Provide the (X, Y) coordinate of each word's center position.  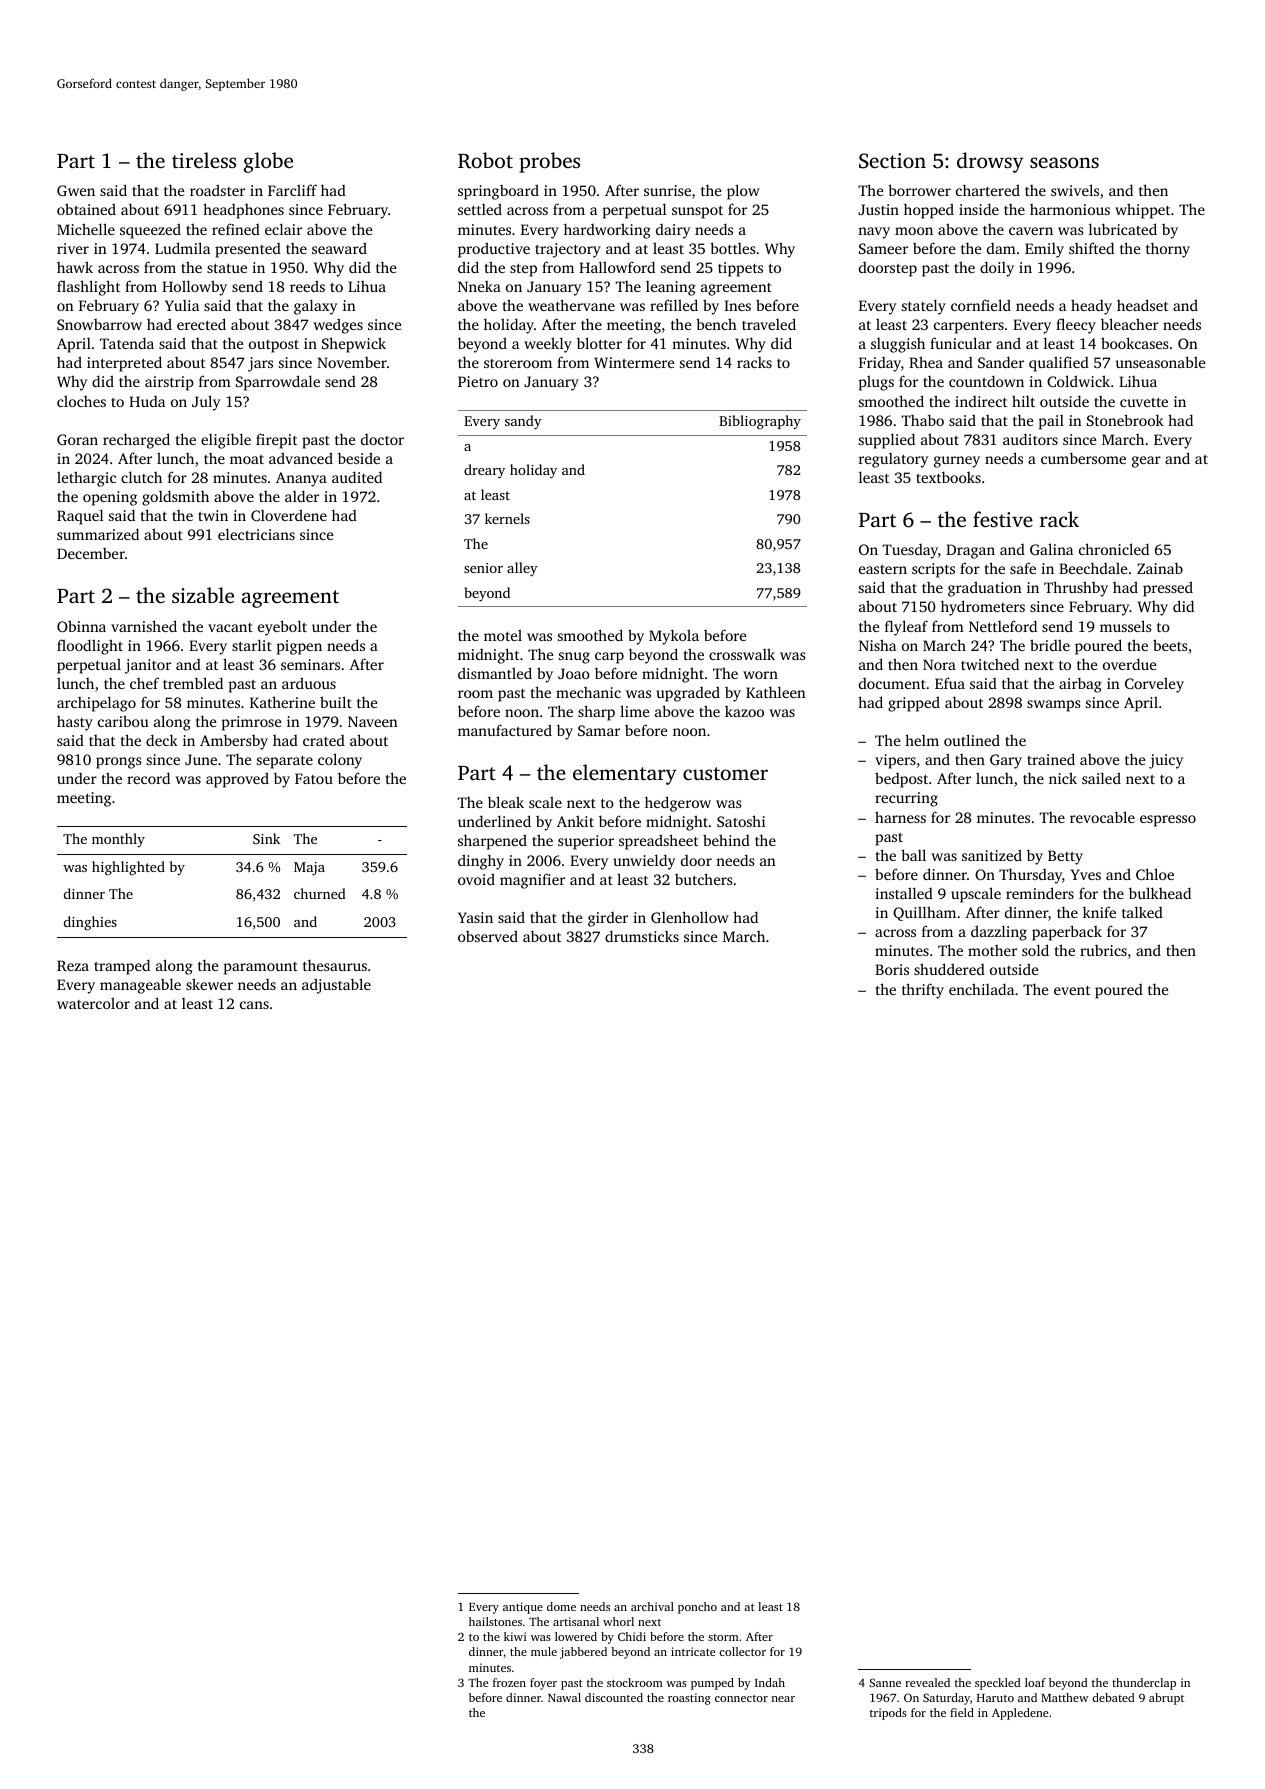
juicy (1166, 761)
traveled (769, 324)
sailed (1101, 778)
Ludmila (182, 248)
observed (488, 936)
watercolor (93, 1003)
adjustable (336, 986)
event (1072, 990)
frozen (509, 1682)
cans (254, 1005)
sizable (203, 595)
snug (574, 658)
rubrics (1103, 950)
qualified (1059, 364)
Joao (574, 673)
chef (144, 683)
